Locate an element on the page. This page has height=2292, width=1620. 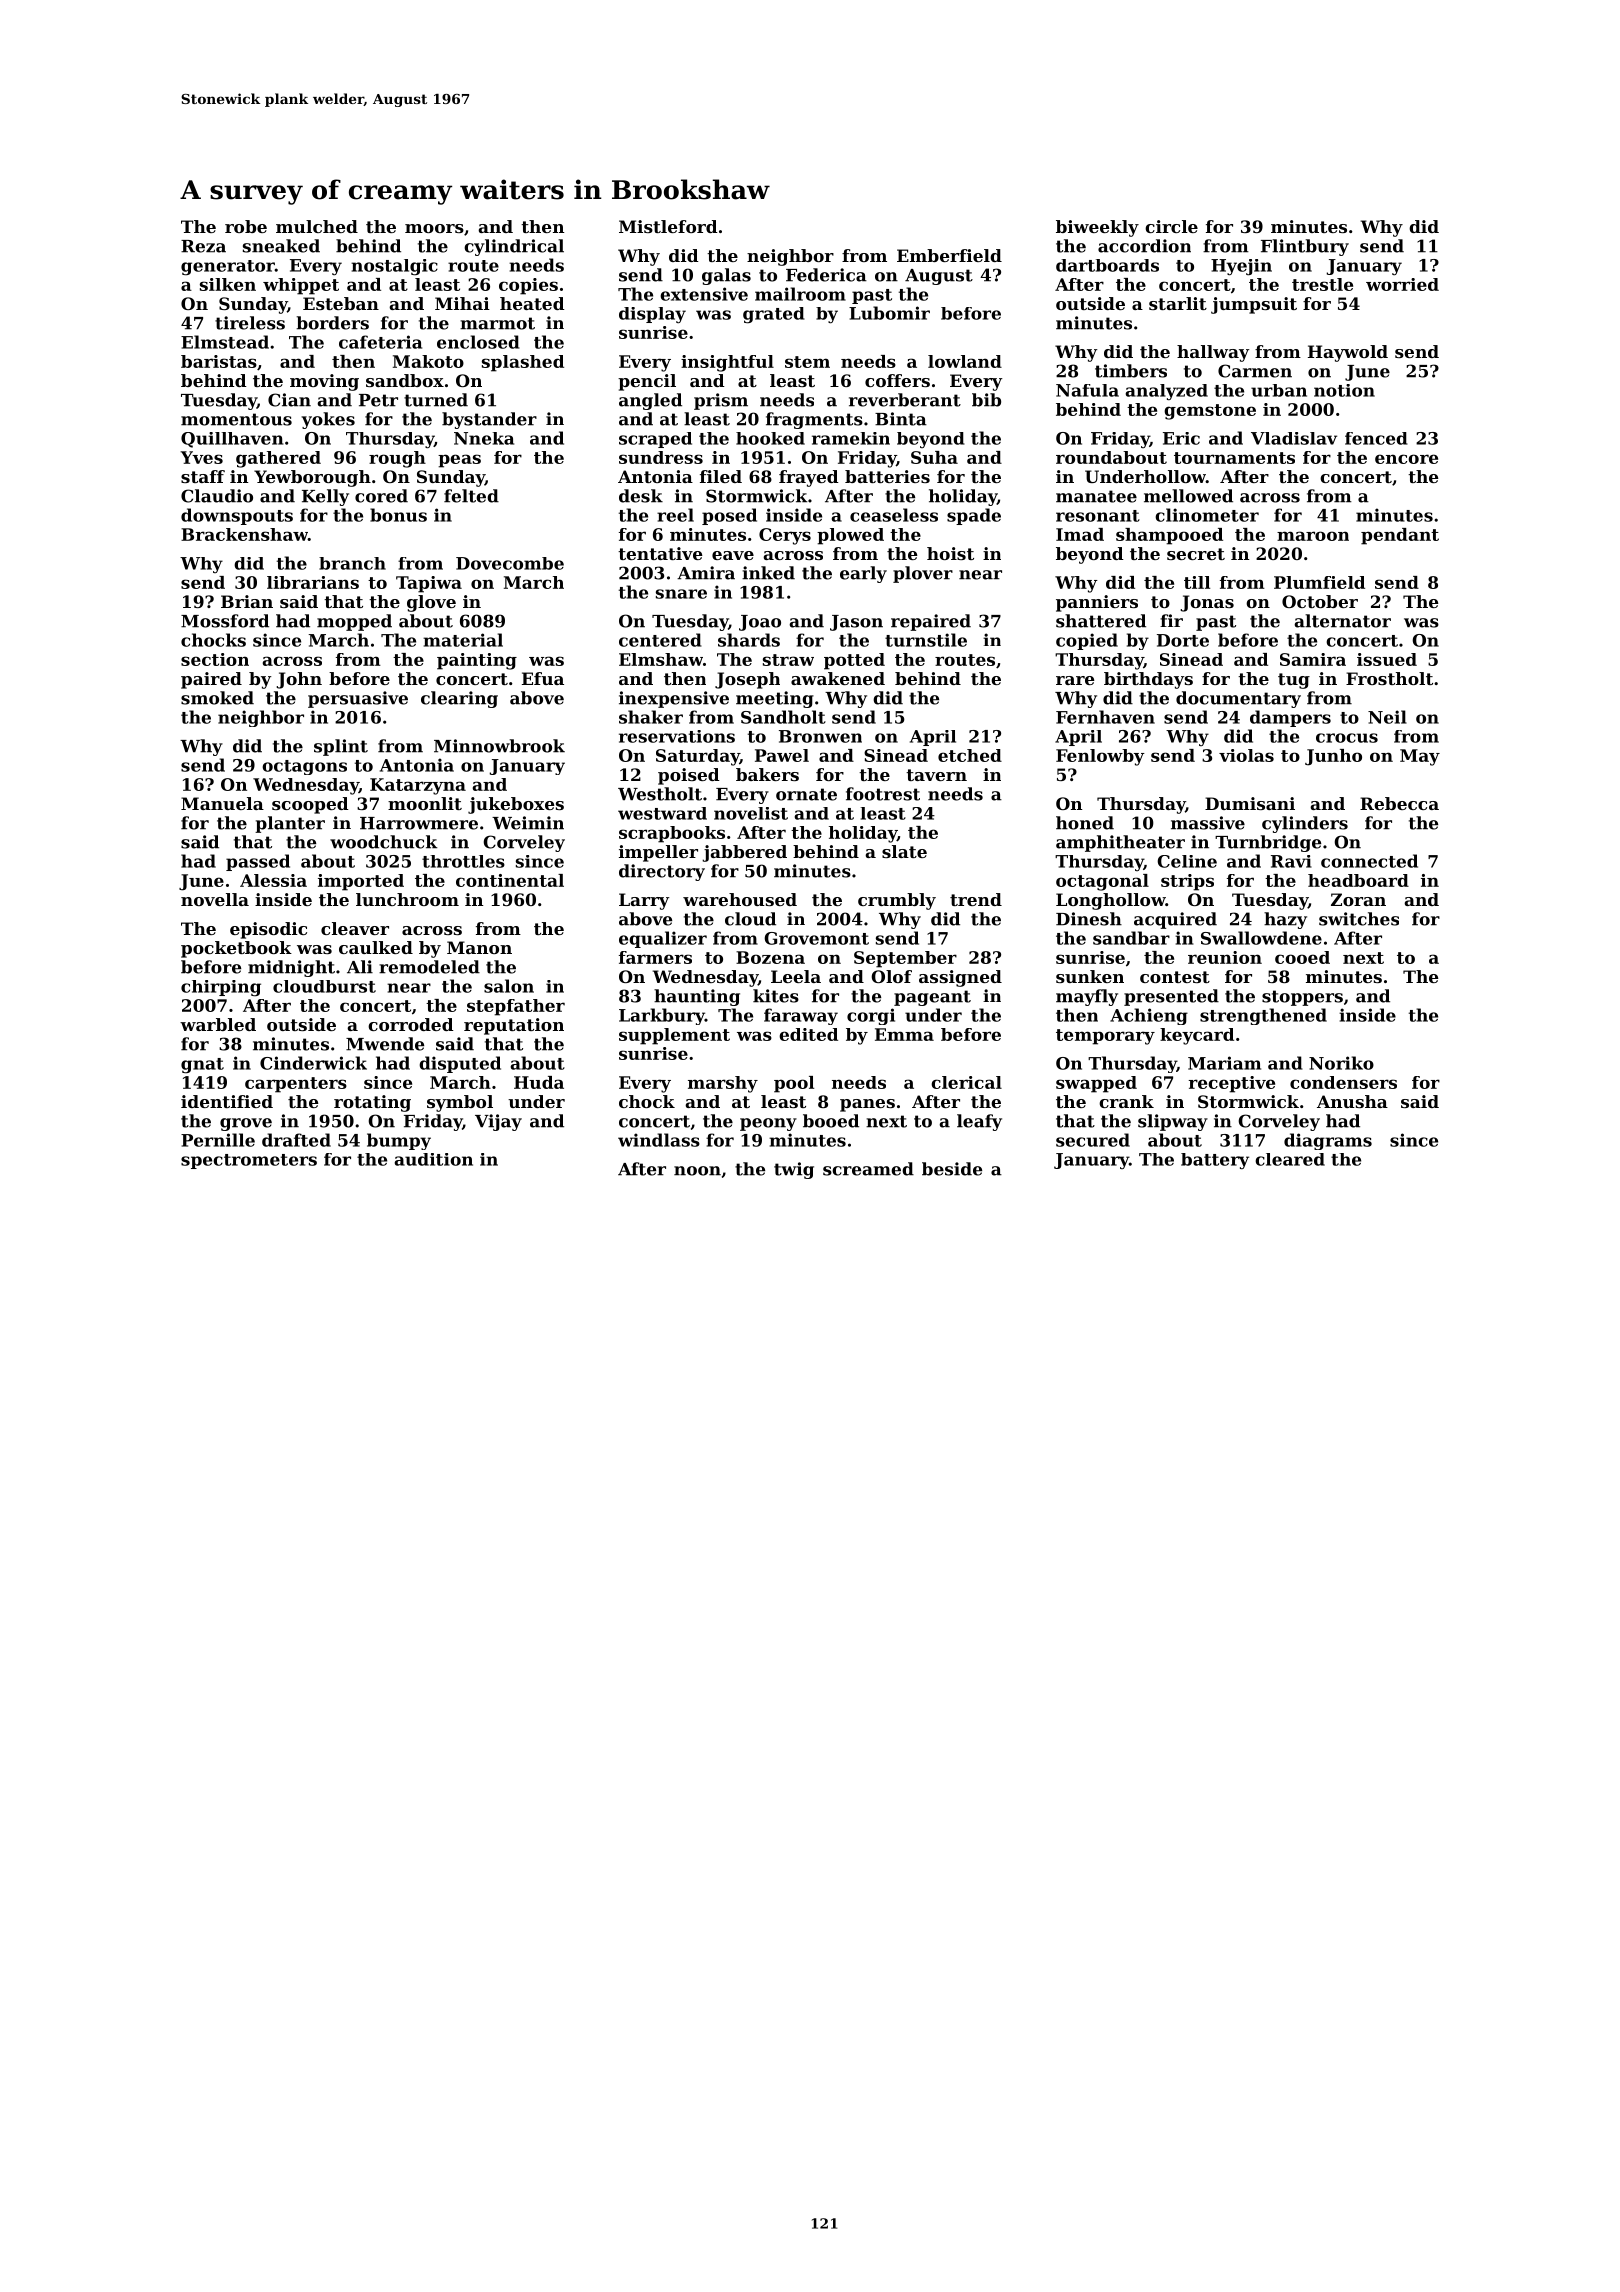
silken is located at coordinates (228, 284).
